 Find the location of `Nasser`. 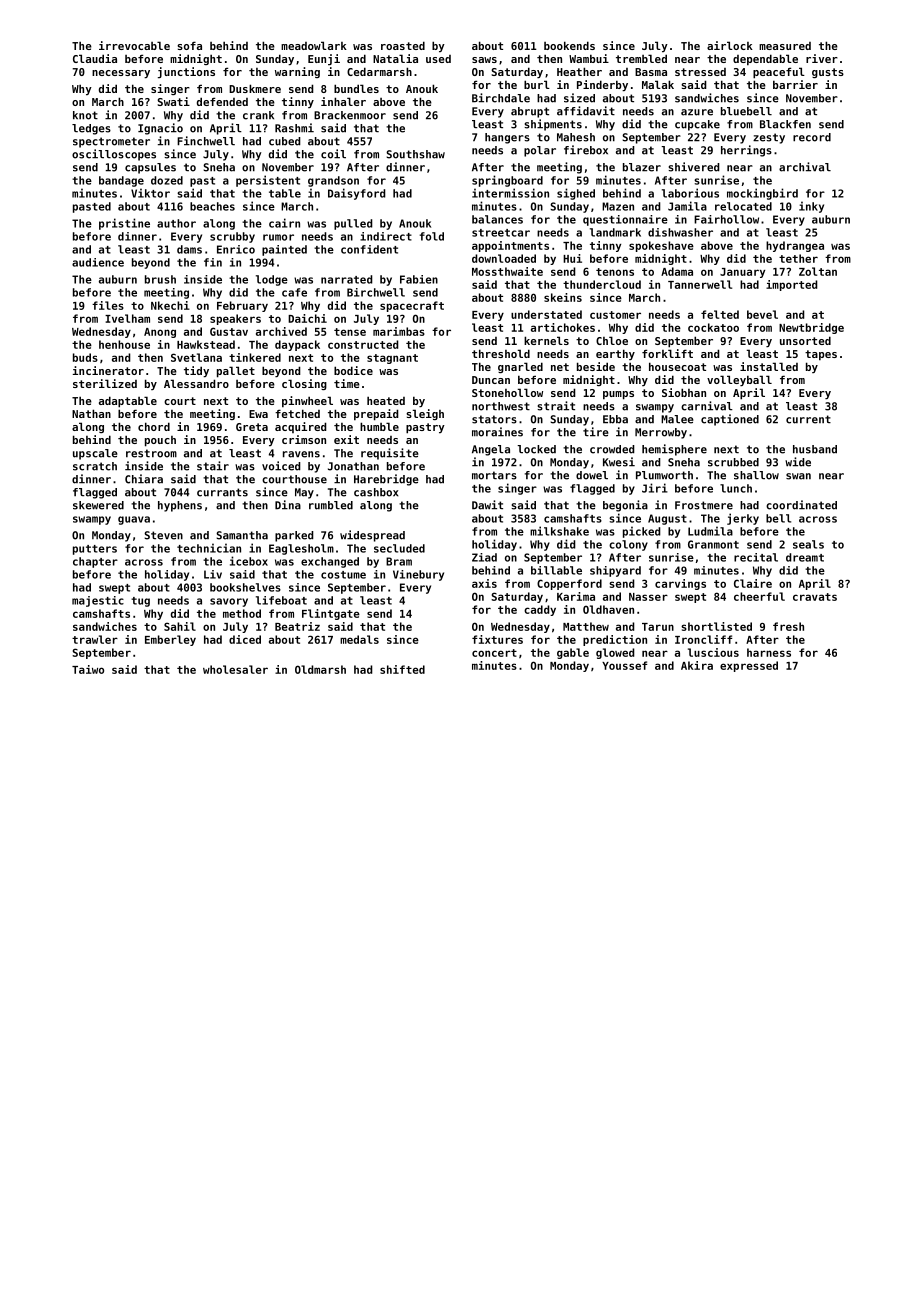

Nasser is located at coordinates (648, 597).
